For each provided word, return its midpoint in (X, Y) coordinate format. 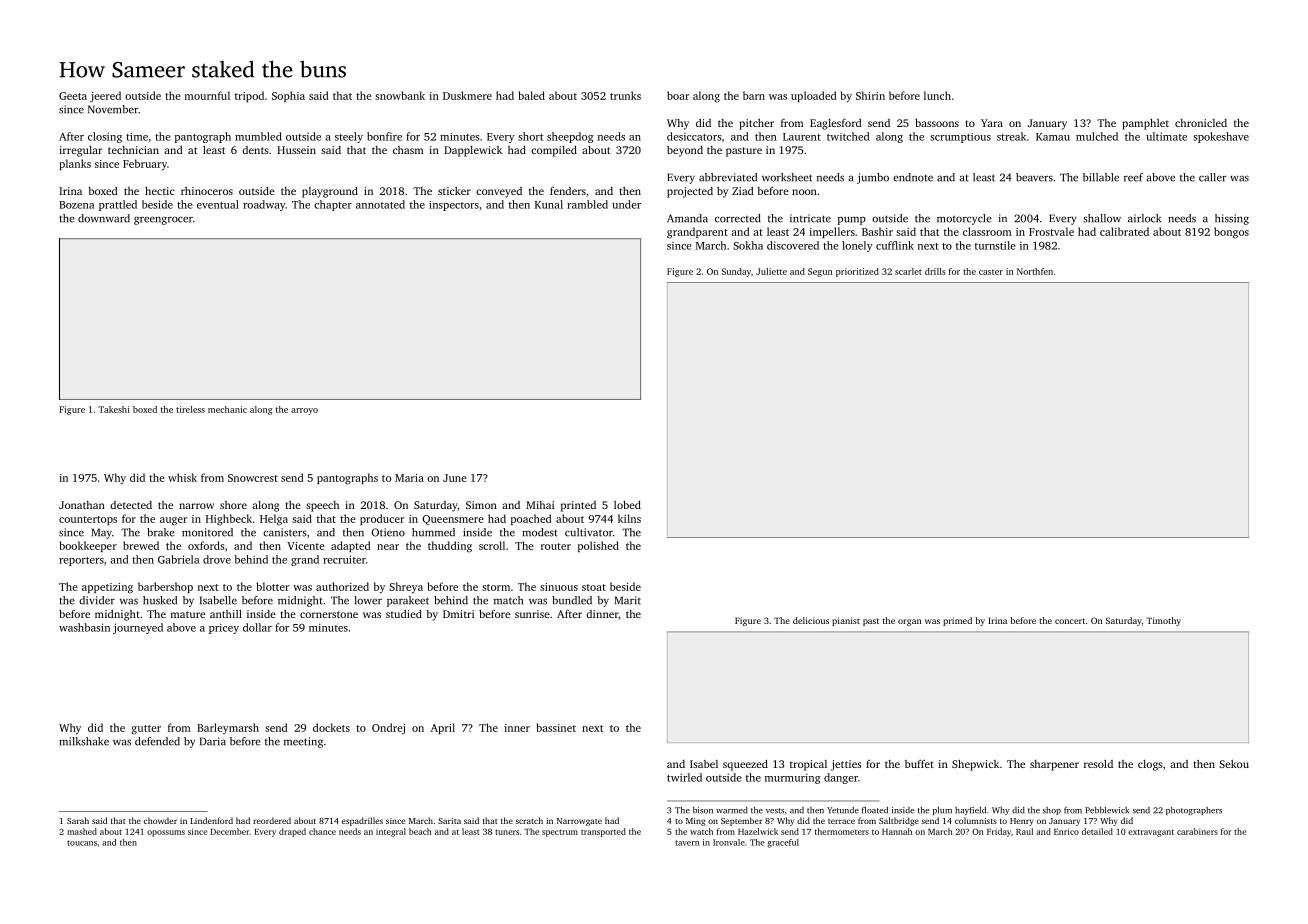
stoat (594, 587)
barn (754, 95)
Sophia (288, 96)
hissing (1232, 219)
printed (578, 506)
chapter (333, 205)
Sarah (78, 820)
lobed (627, 505)
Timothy (1163, 621)
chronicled (1201, 123)
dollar (257, 627)
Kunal (549, 204)
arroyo (304, 411)
